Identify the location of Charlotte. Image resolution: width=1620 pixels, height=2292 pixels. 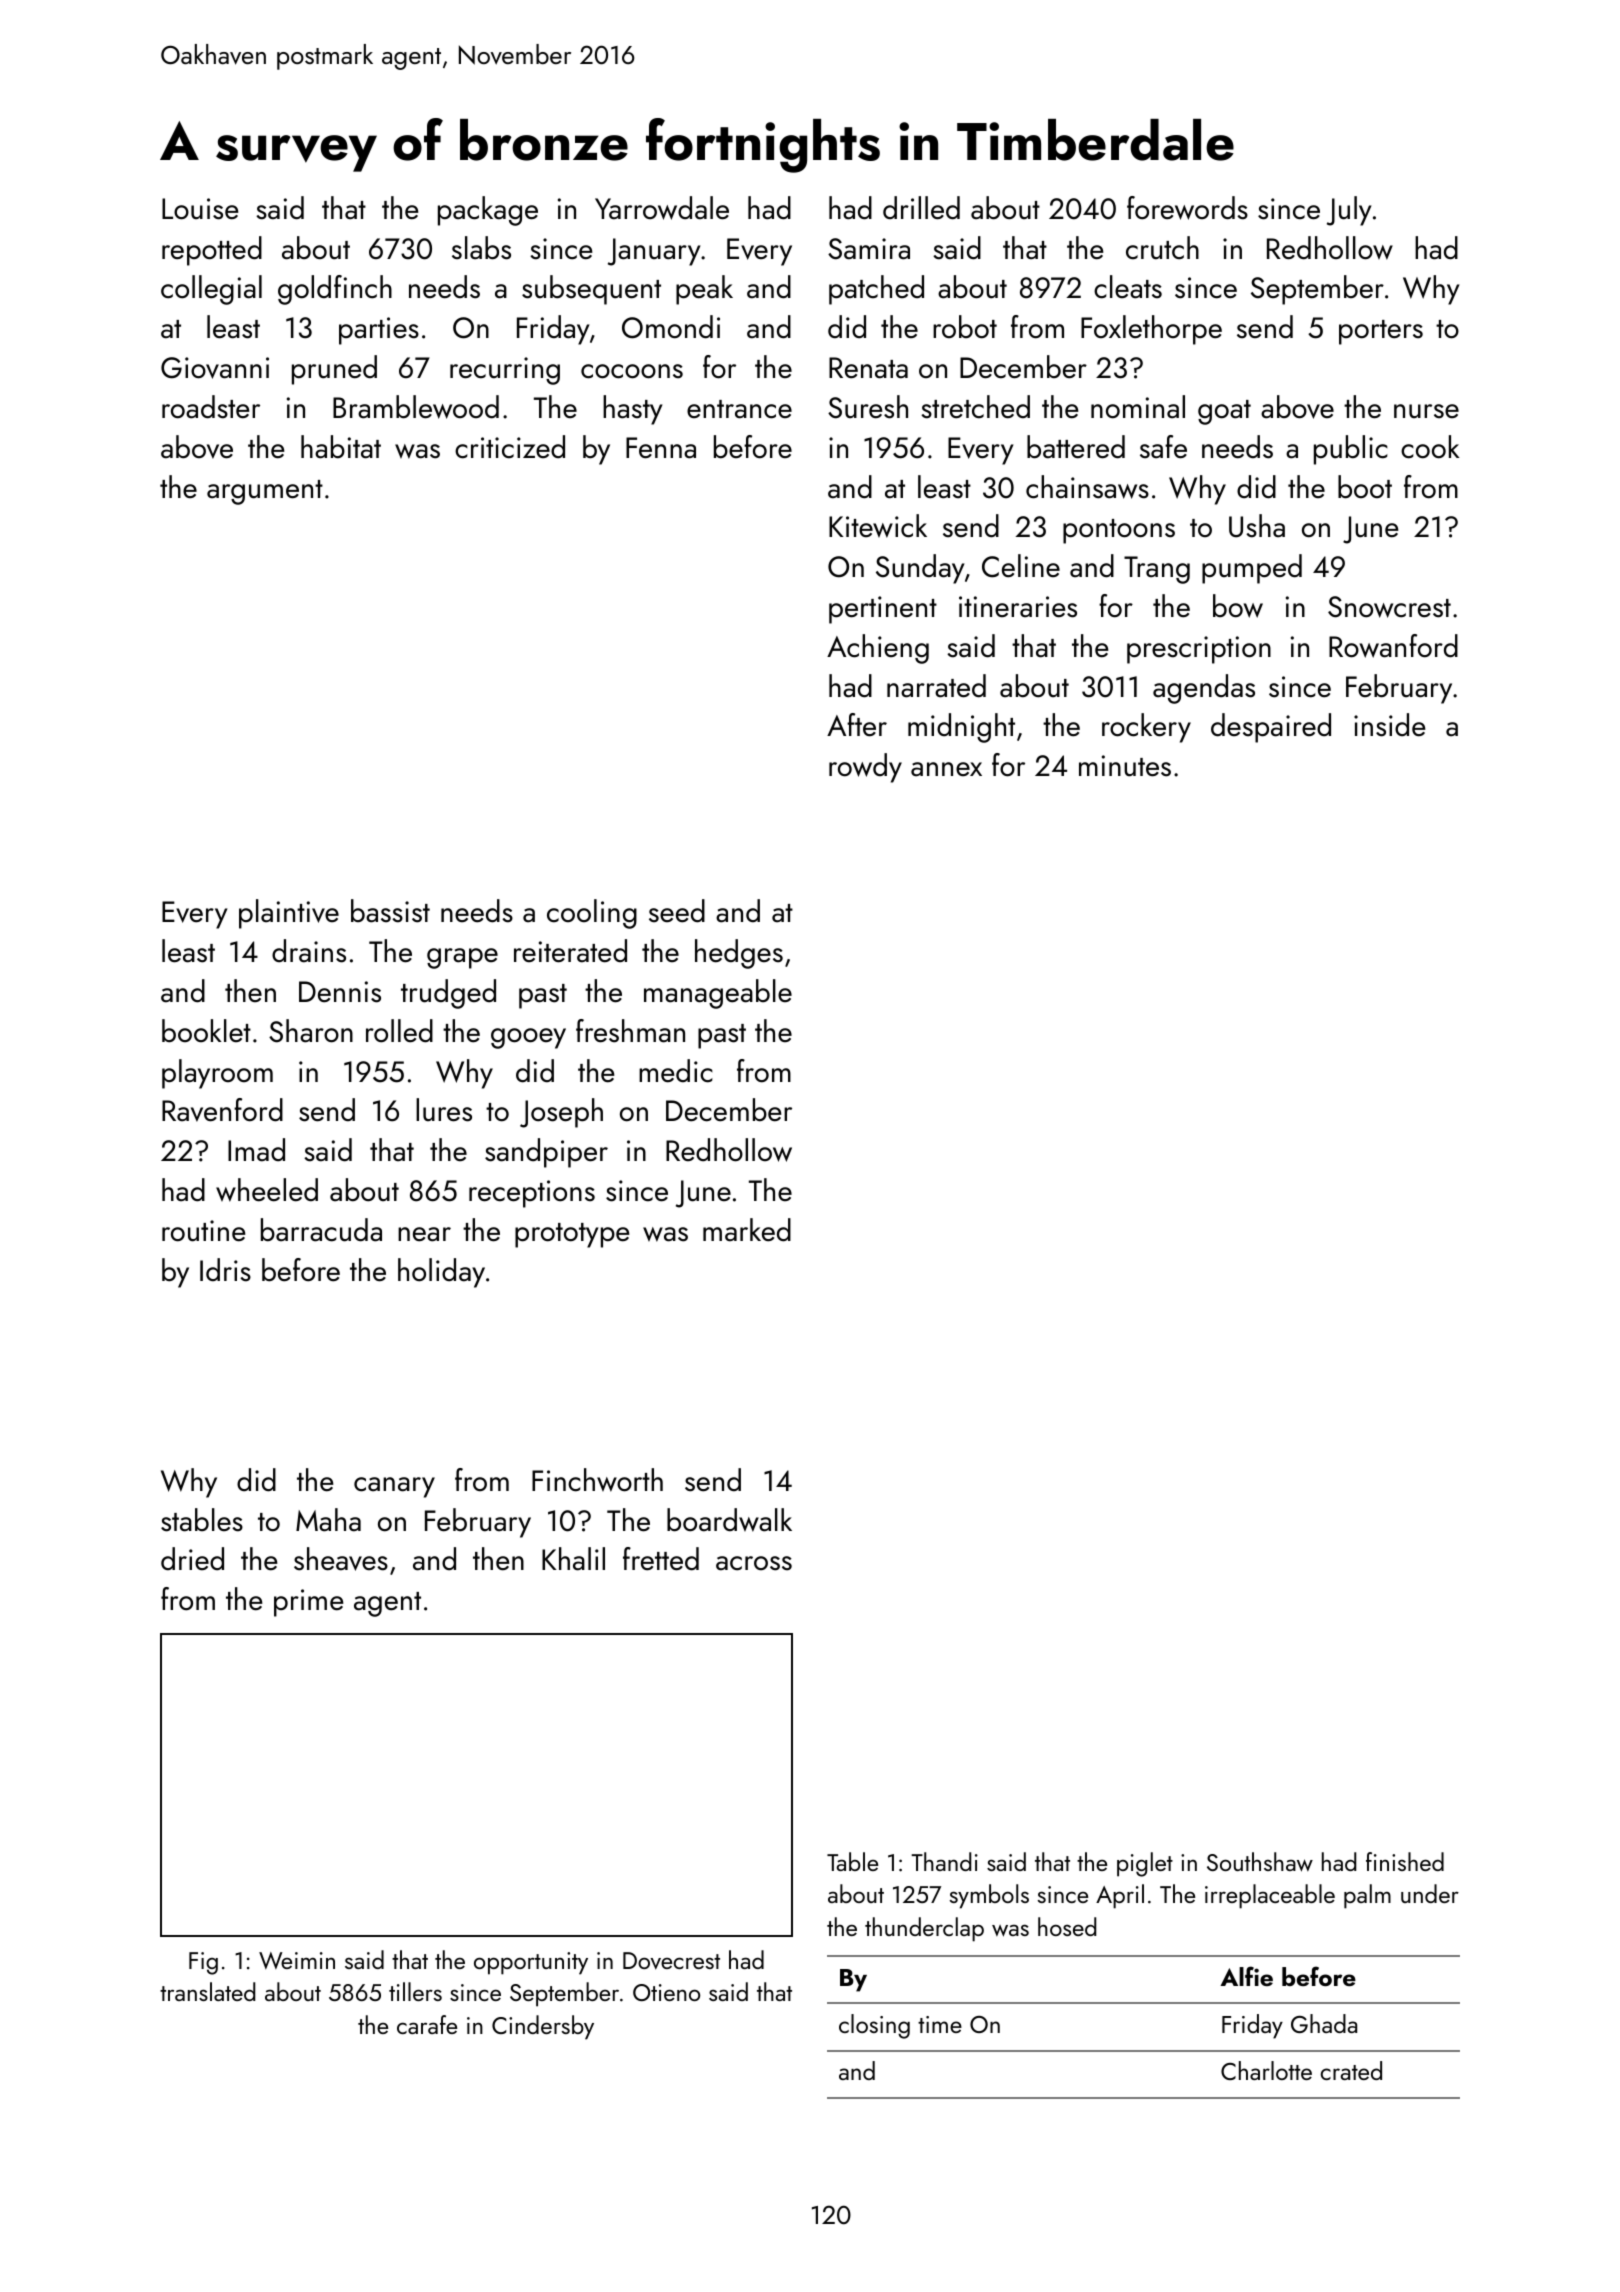
(1266, 2070).
